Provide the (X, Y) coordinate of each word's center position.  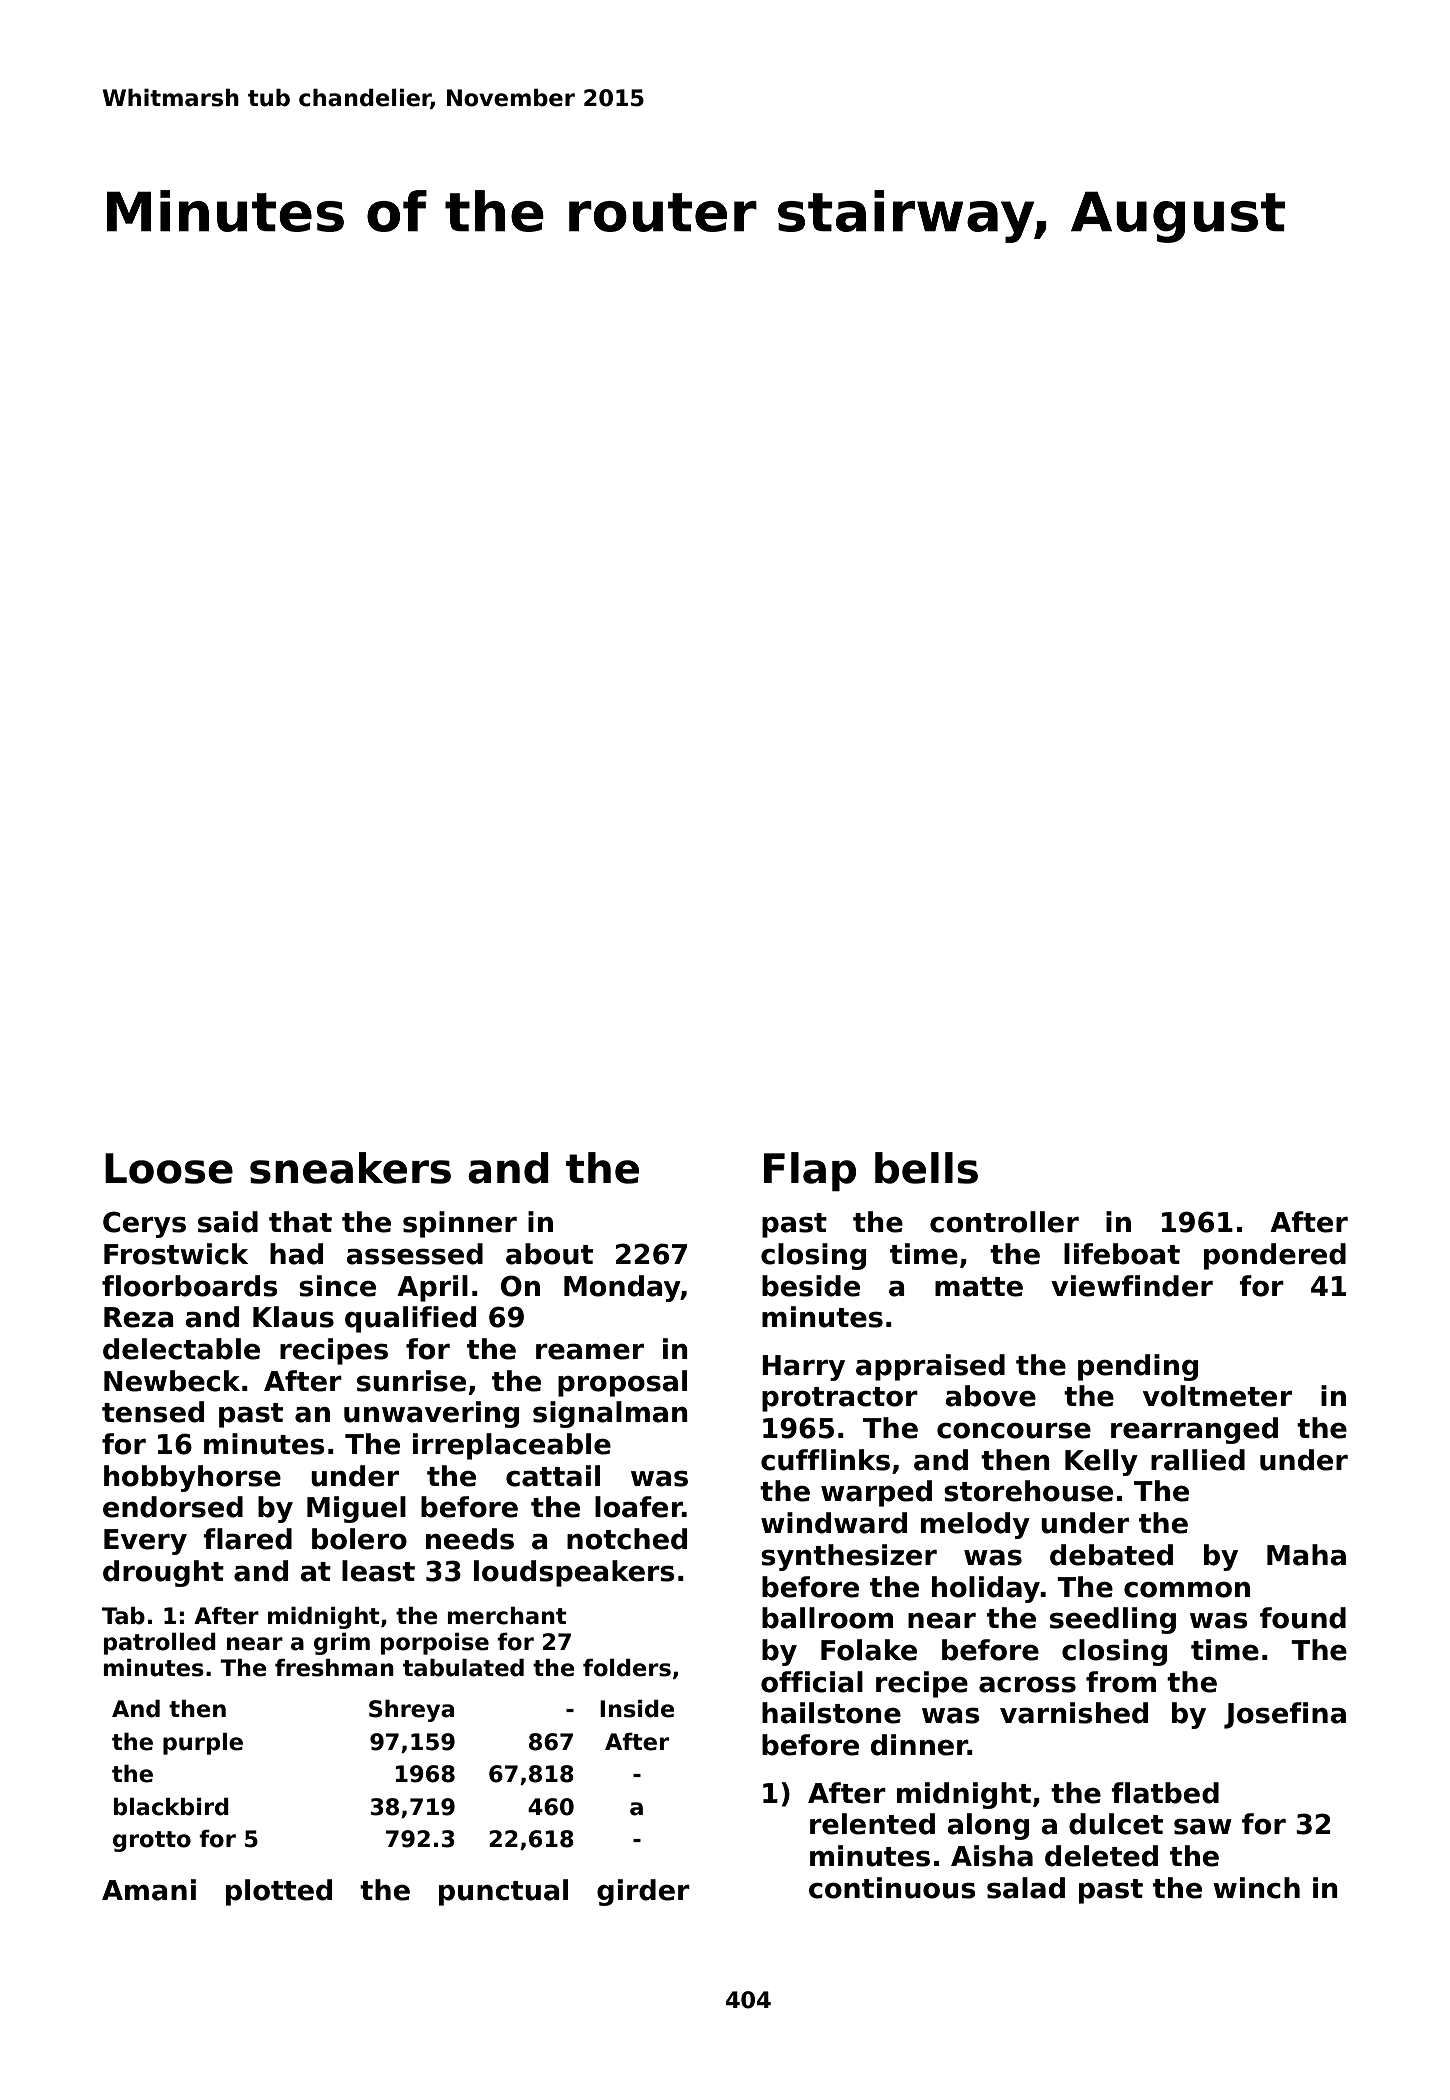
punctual (503, 1892)
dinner (919, 1745)
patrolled (160, 1644)
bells (926, 1168)
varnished (1074, 1713)
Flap (810, 1171)
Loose (169, 1168)
